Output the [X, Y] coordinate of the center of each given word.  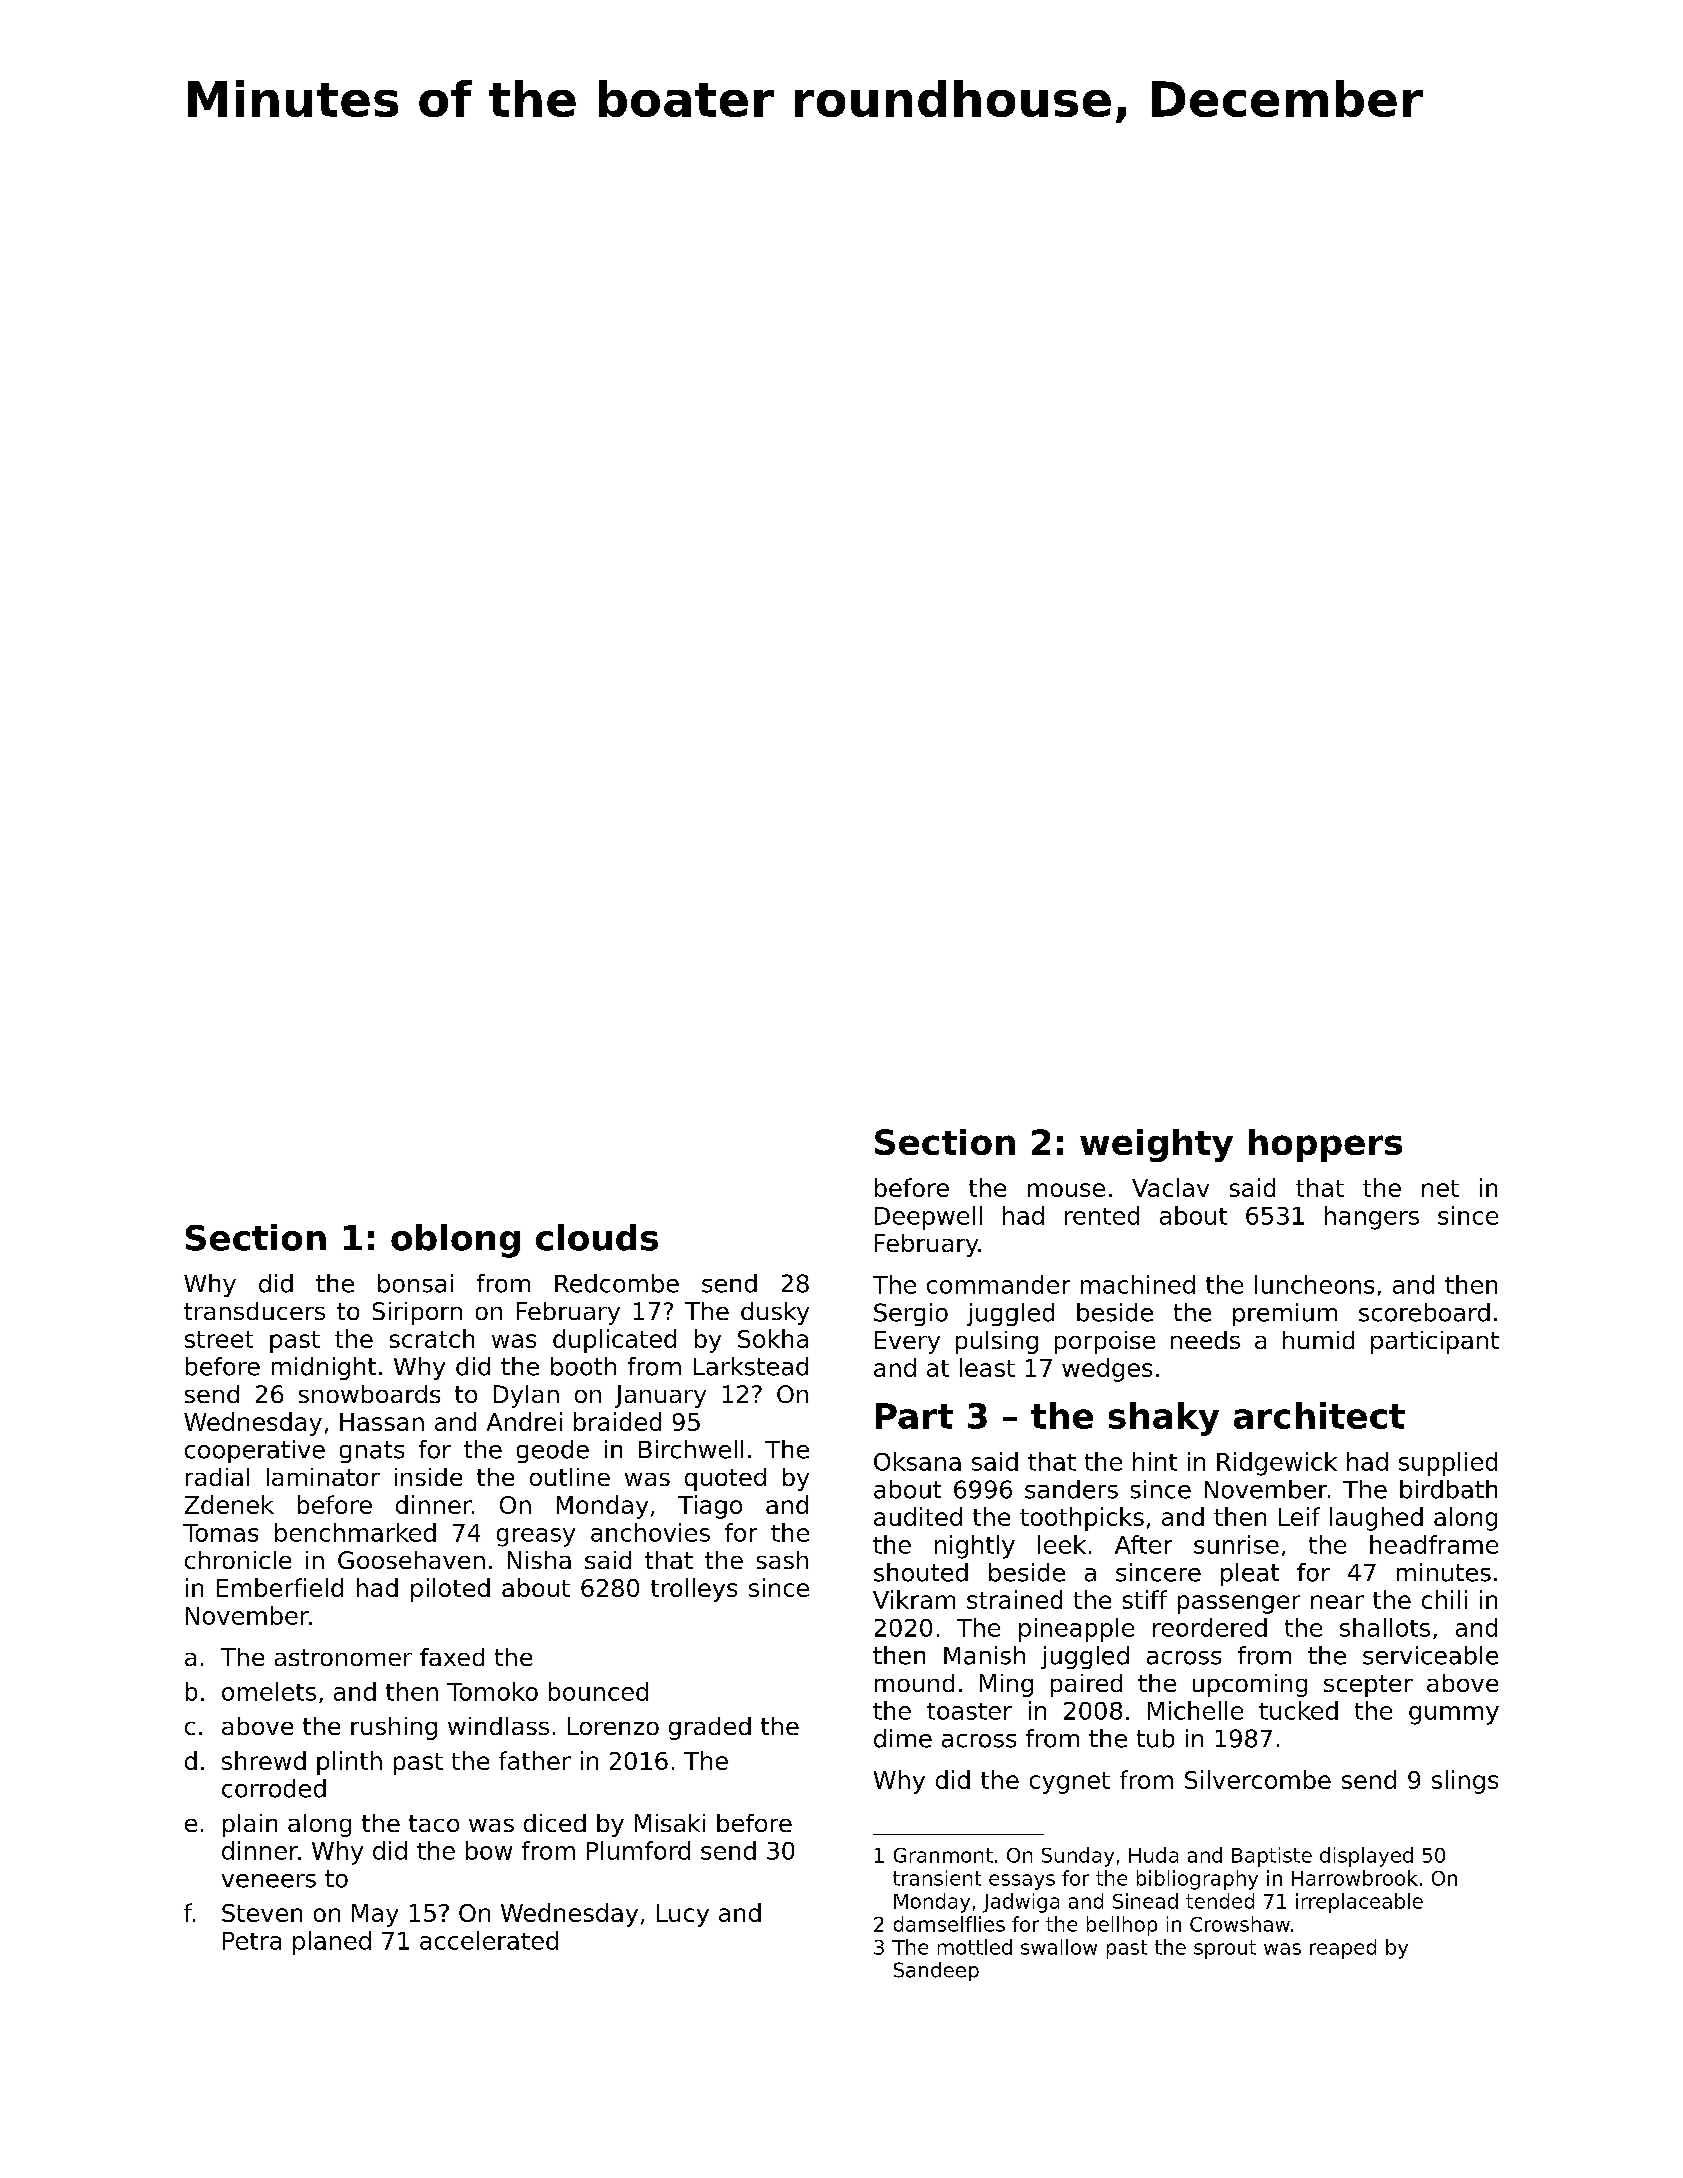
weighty [1156, 1145]
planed [332, 1943]
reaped [1343, 1949]
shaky [1164, 1419]
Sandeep [936, 1971]
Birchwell [691, 1449]
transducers [254, 1311]
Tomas [220, 1533]
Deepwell [928, 1218]
